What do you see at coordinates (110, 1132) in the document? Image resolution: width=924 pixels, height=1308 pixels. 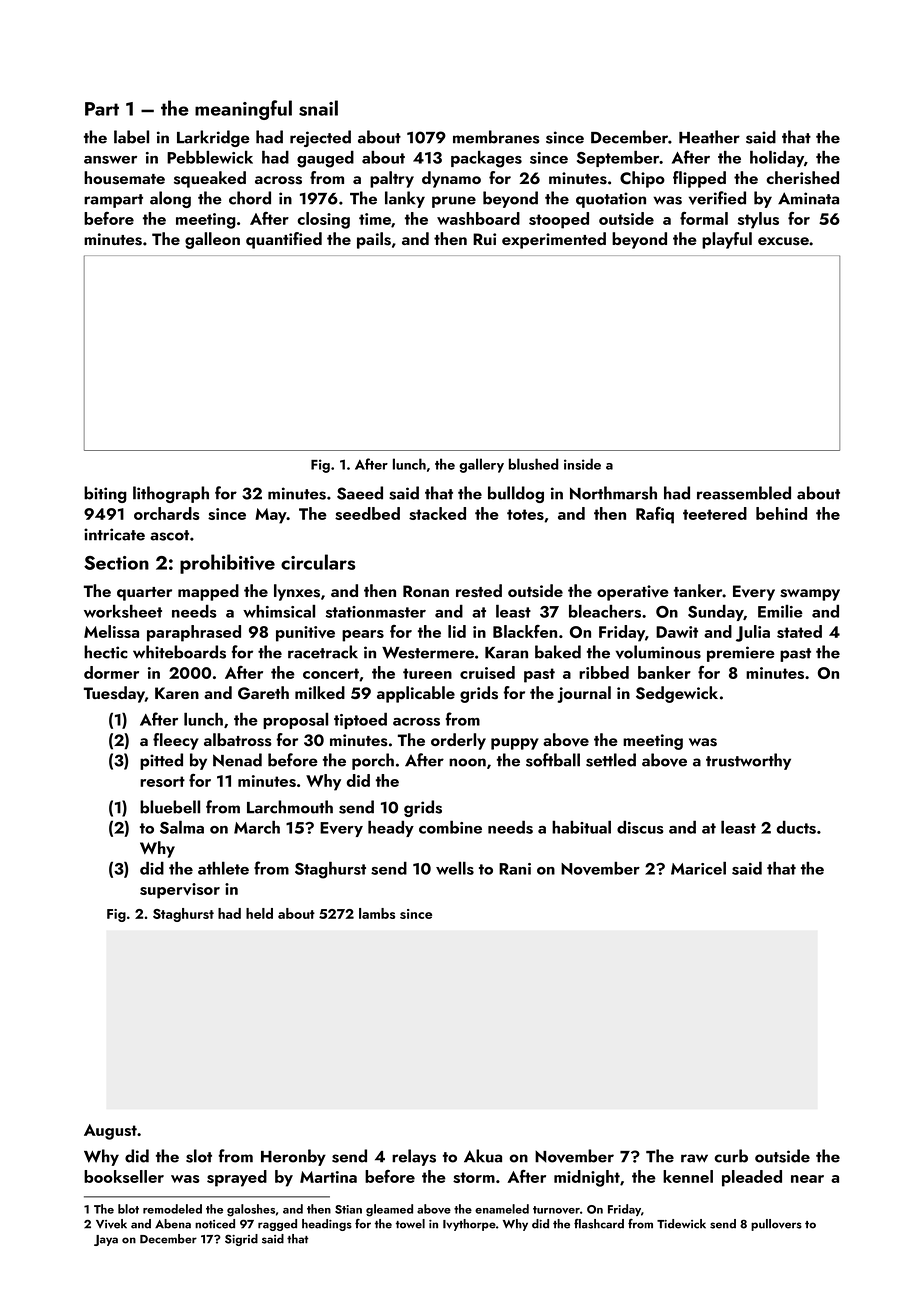 I see `August` at bounding box center [110, 1132].
